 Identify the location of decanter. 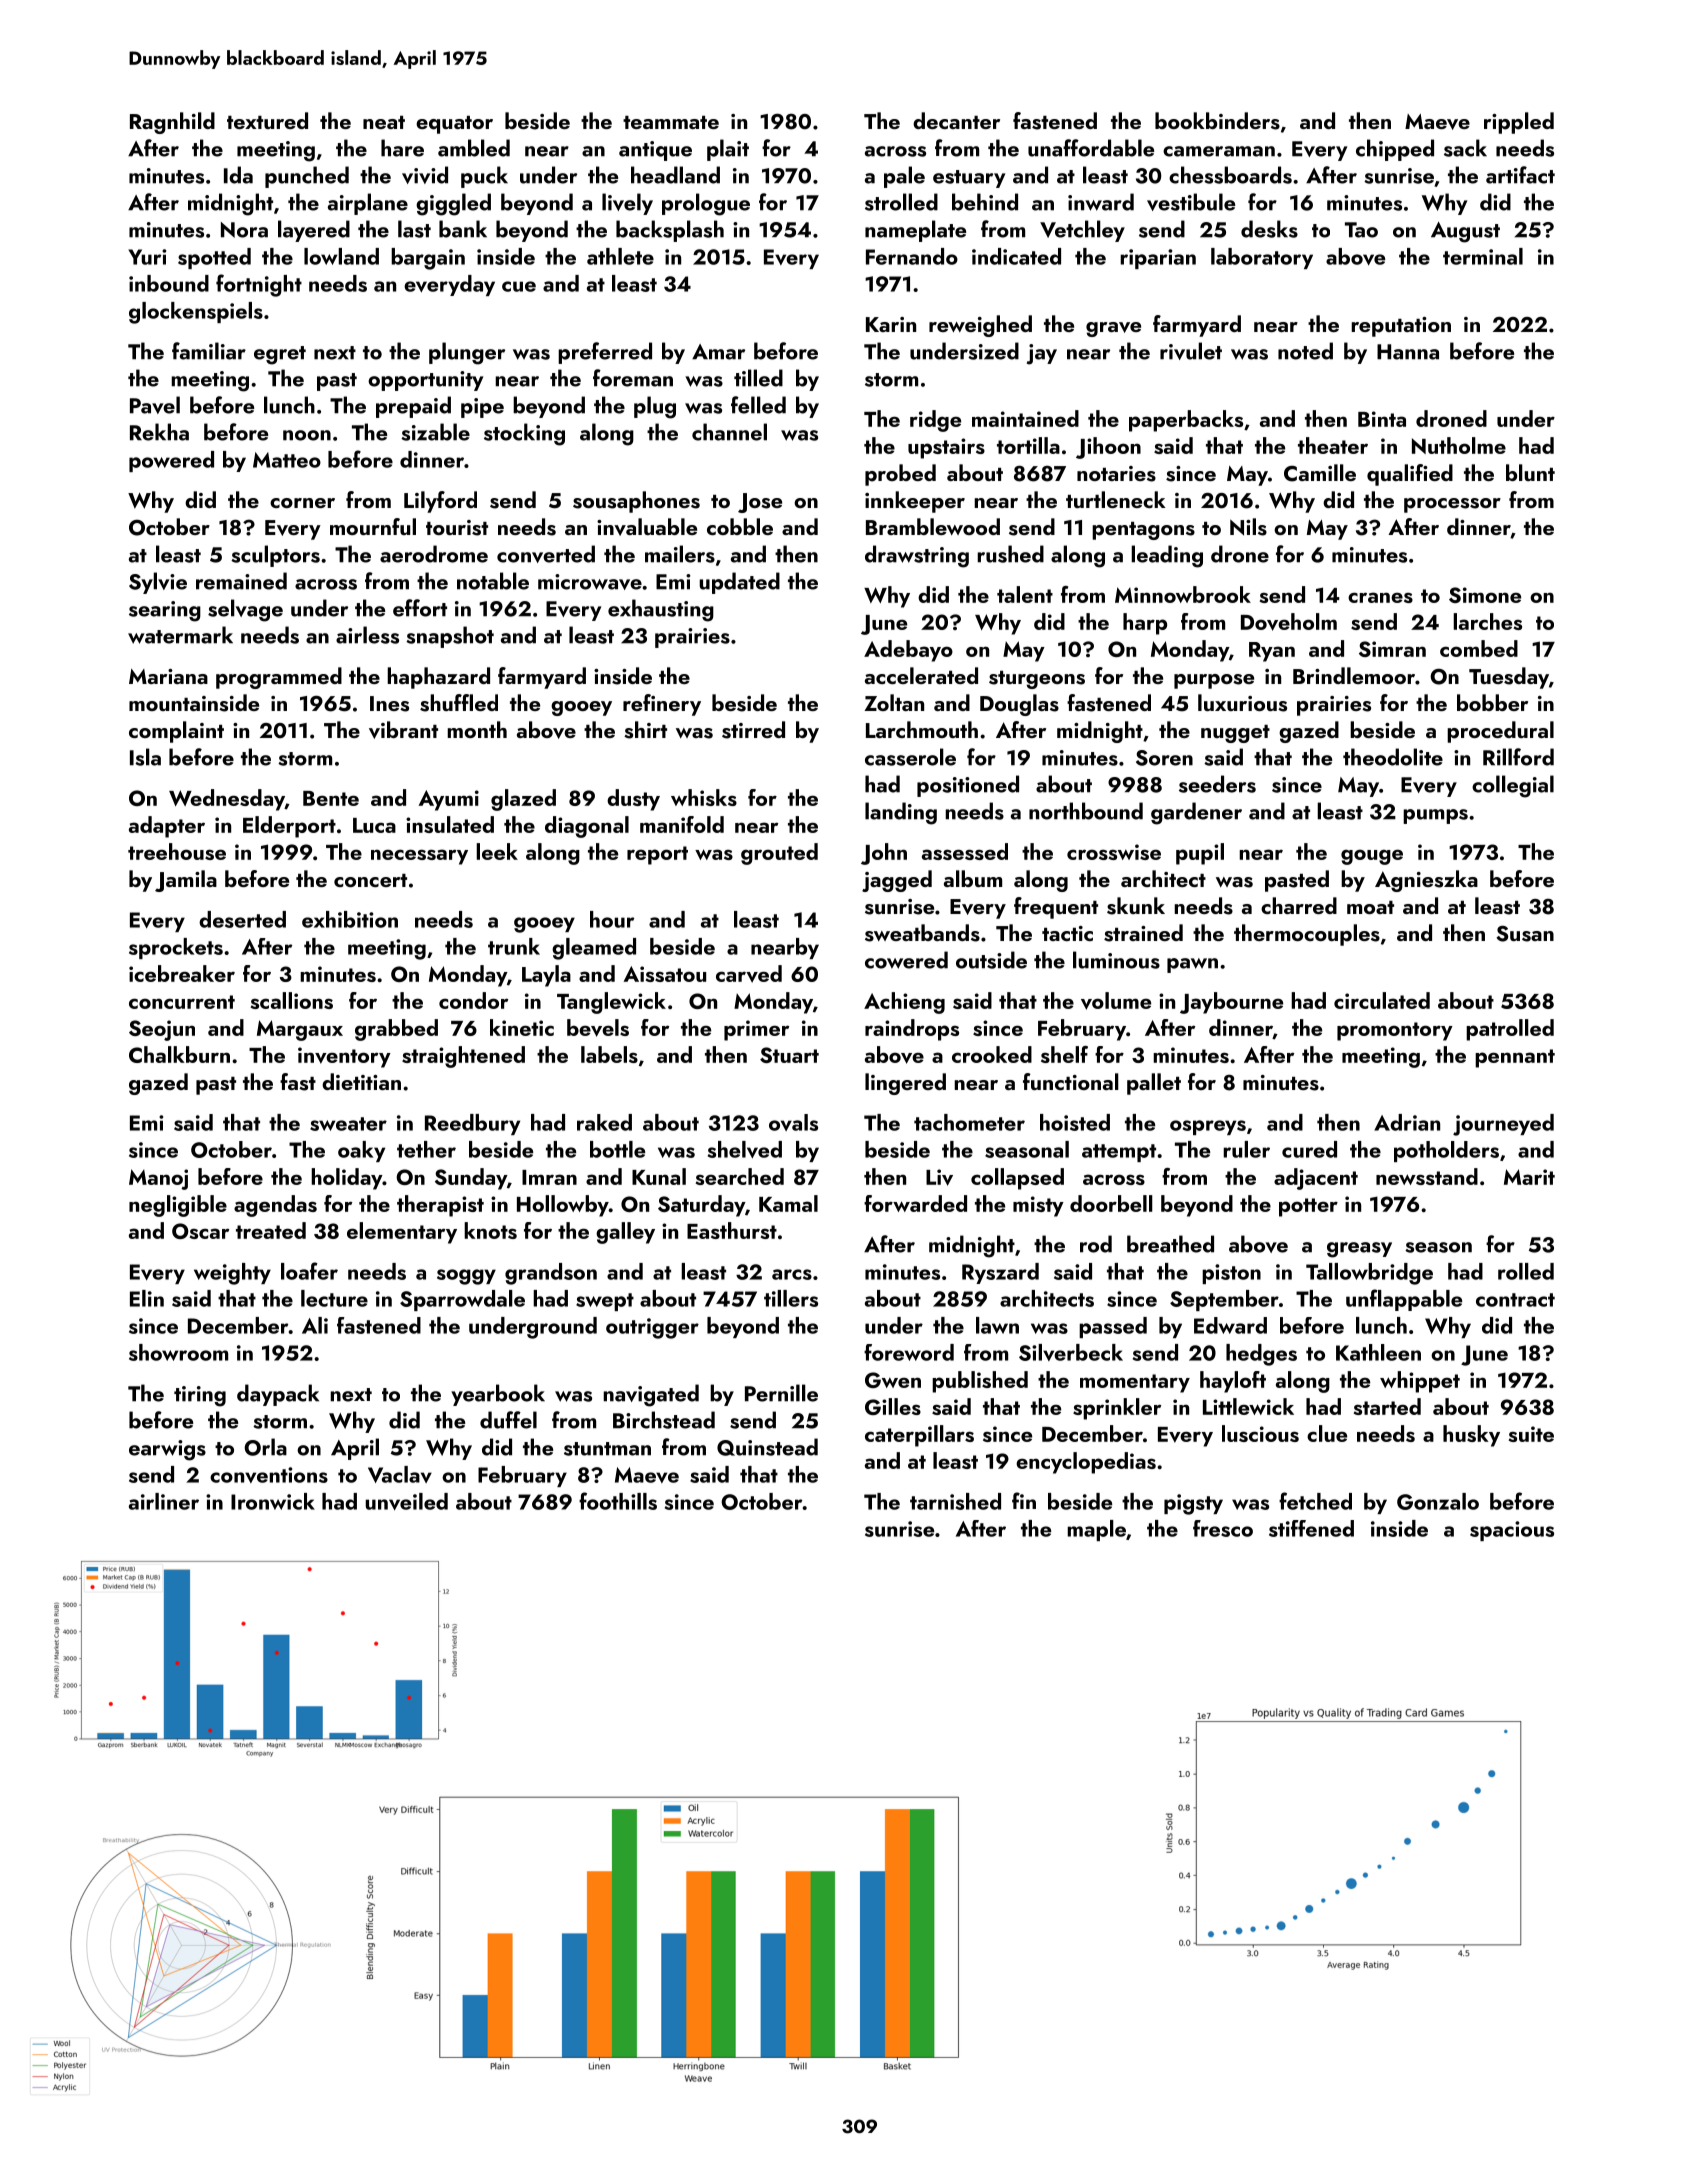
(956, 120).
